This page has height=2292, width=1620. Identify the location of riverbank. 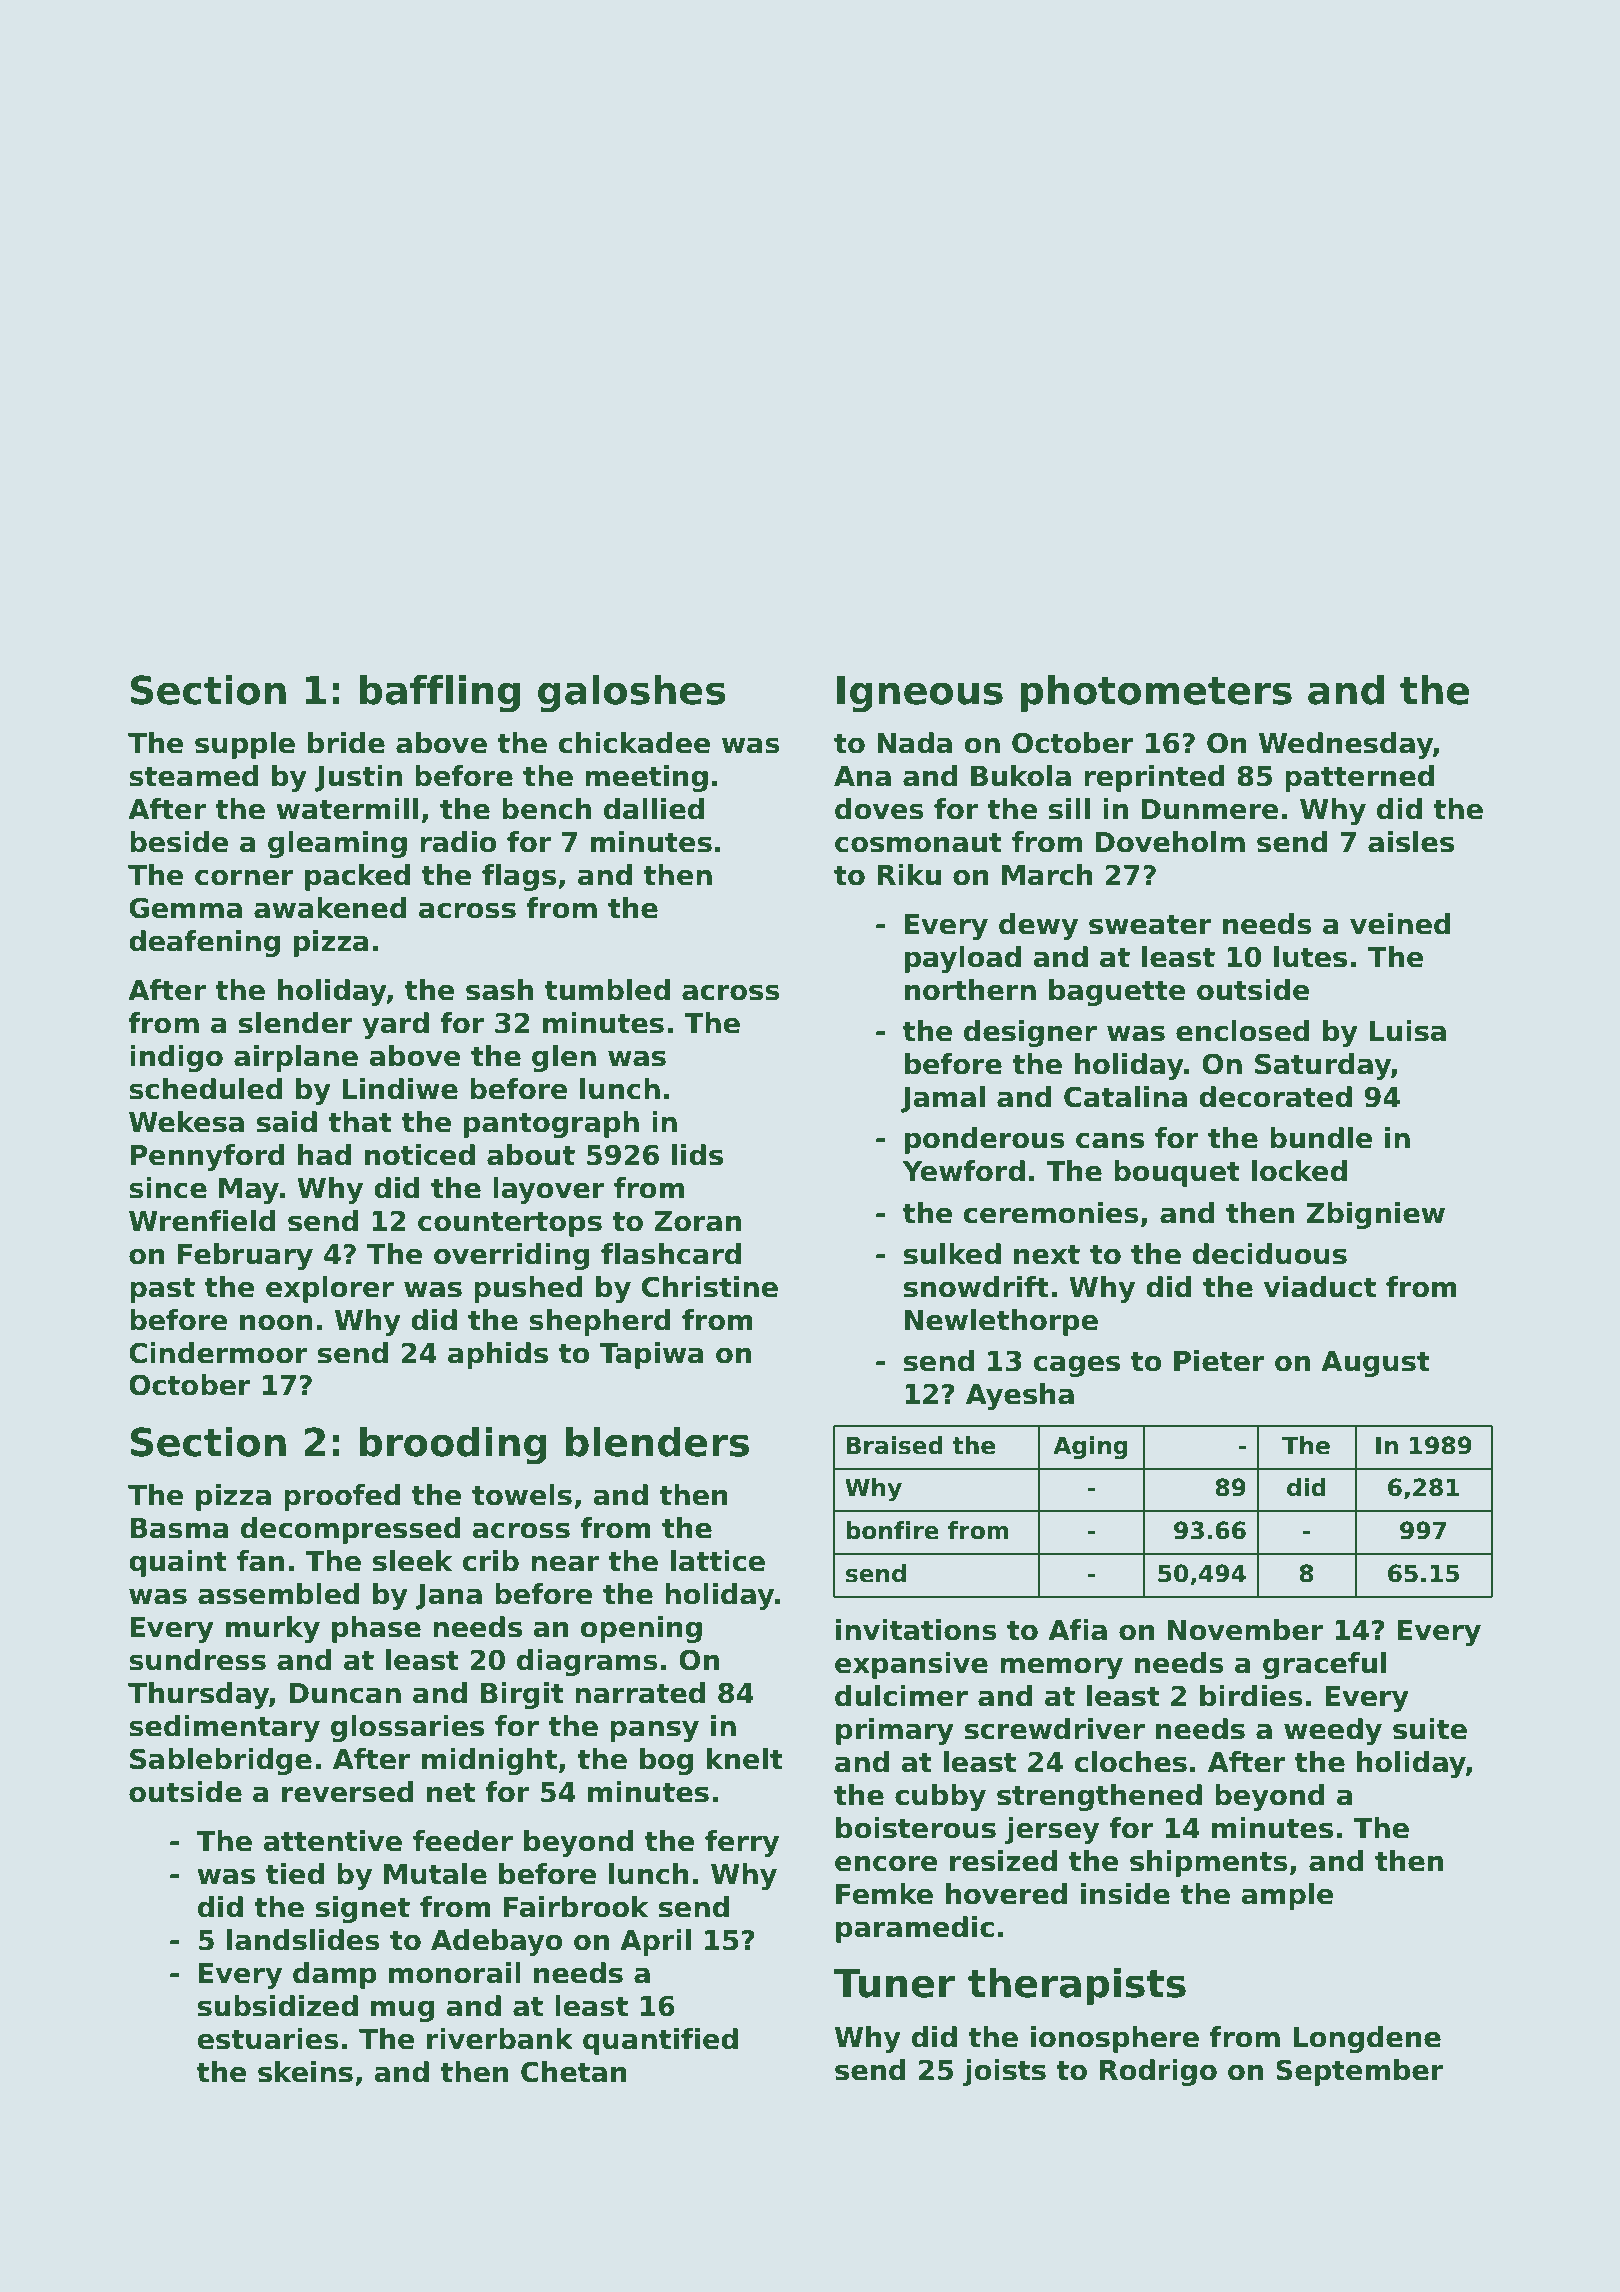
(500, 2039).
